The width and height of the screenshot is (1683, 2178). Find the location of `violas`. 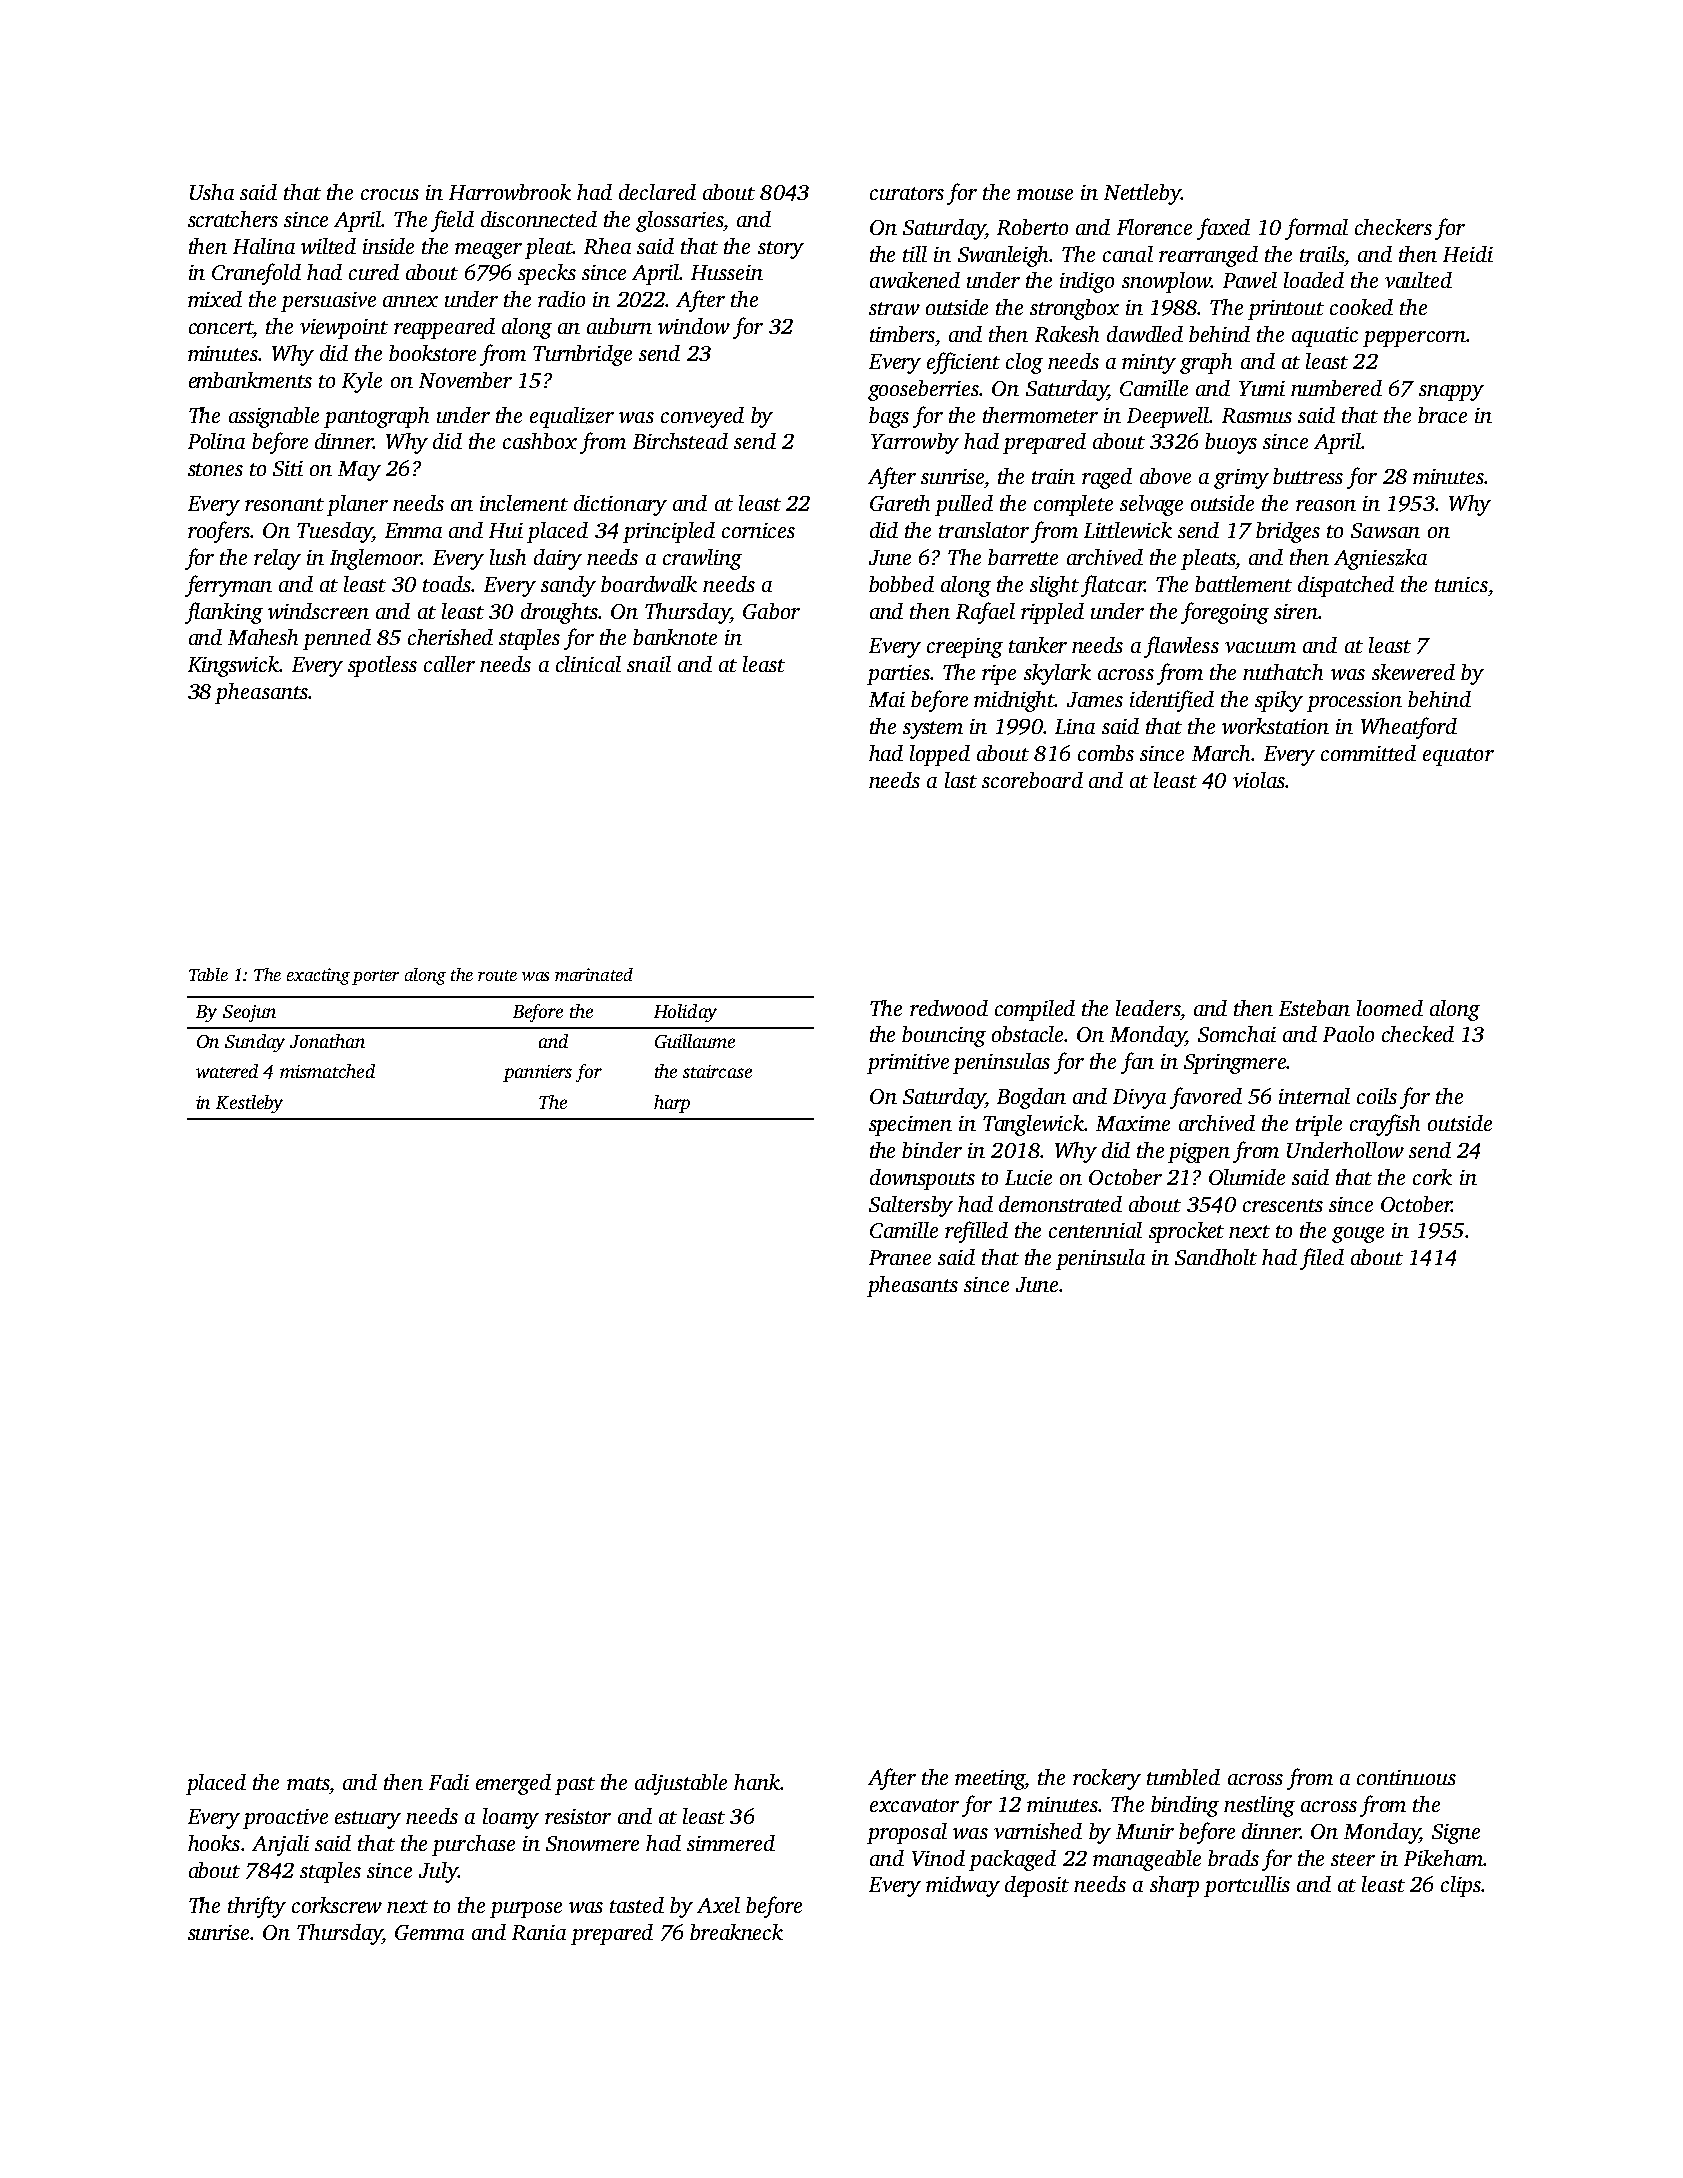

violas is located at coordinates (1259, 780).
